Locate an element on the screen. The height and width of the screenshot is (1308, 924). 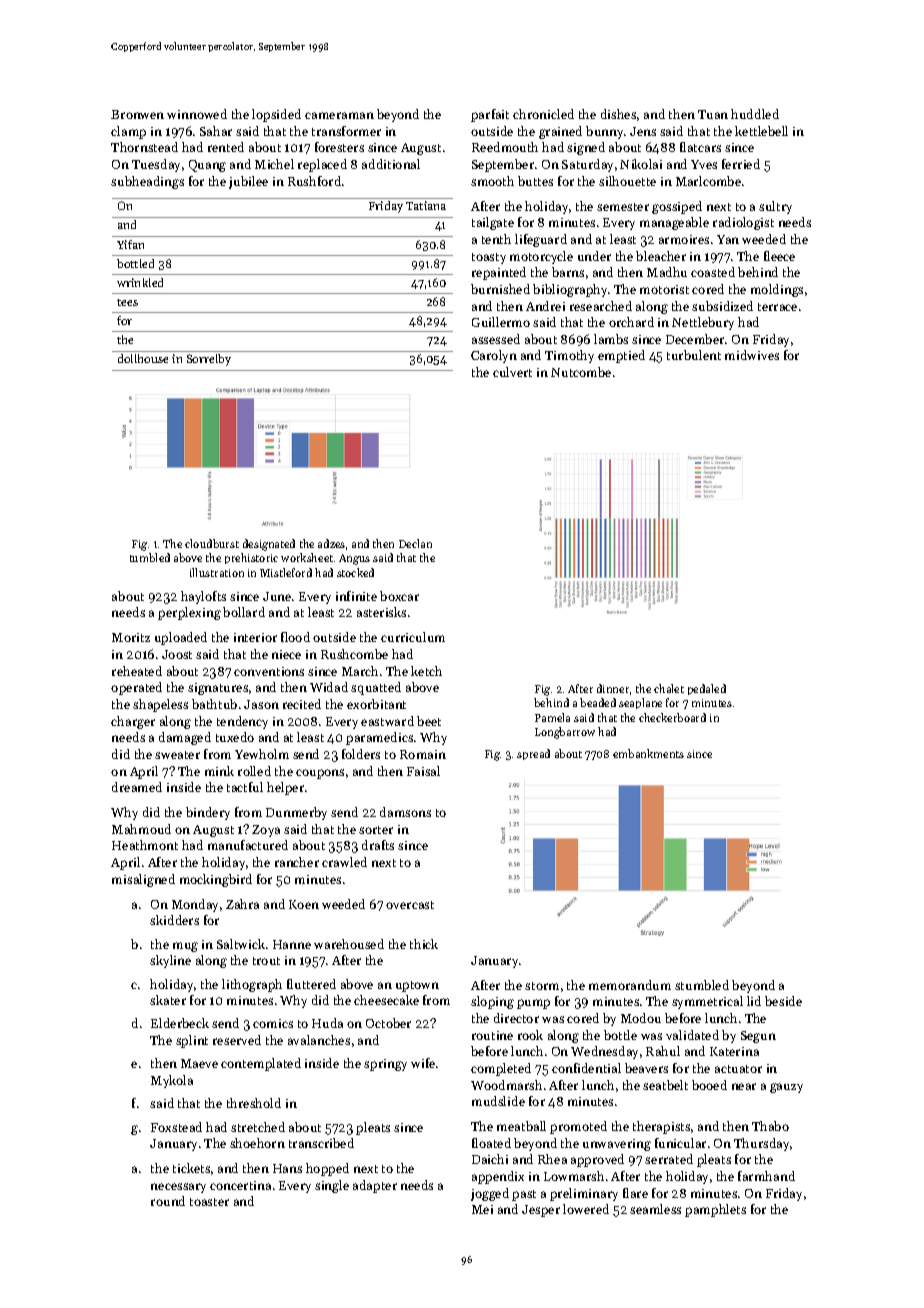
subheadings is located at coordinates (147, 182).
